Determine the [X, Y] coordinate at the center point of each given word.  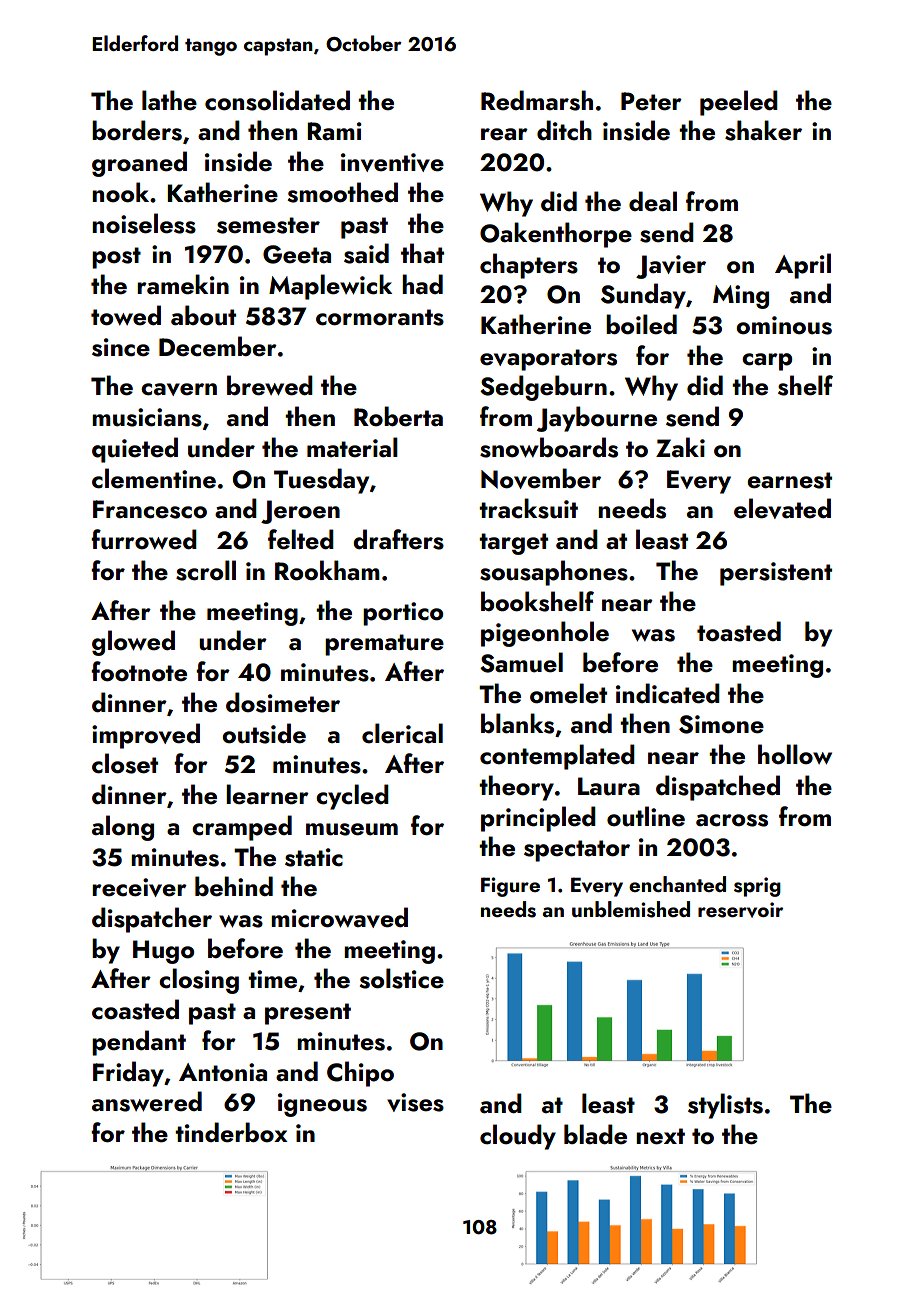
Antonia [223, 1072]
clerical [402, 733]
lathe [169, 100]
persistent [776, 574]
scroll [206, 570]
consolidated [277, 100]
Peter [651, 101]
